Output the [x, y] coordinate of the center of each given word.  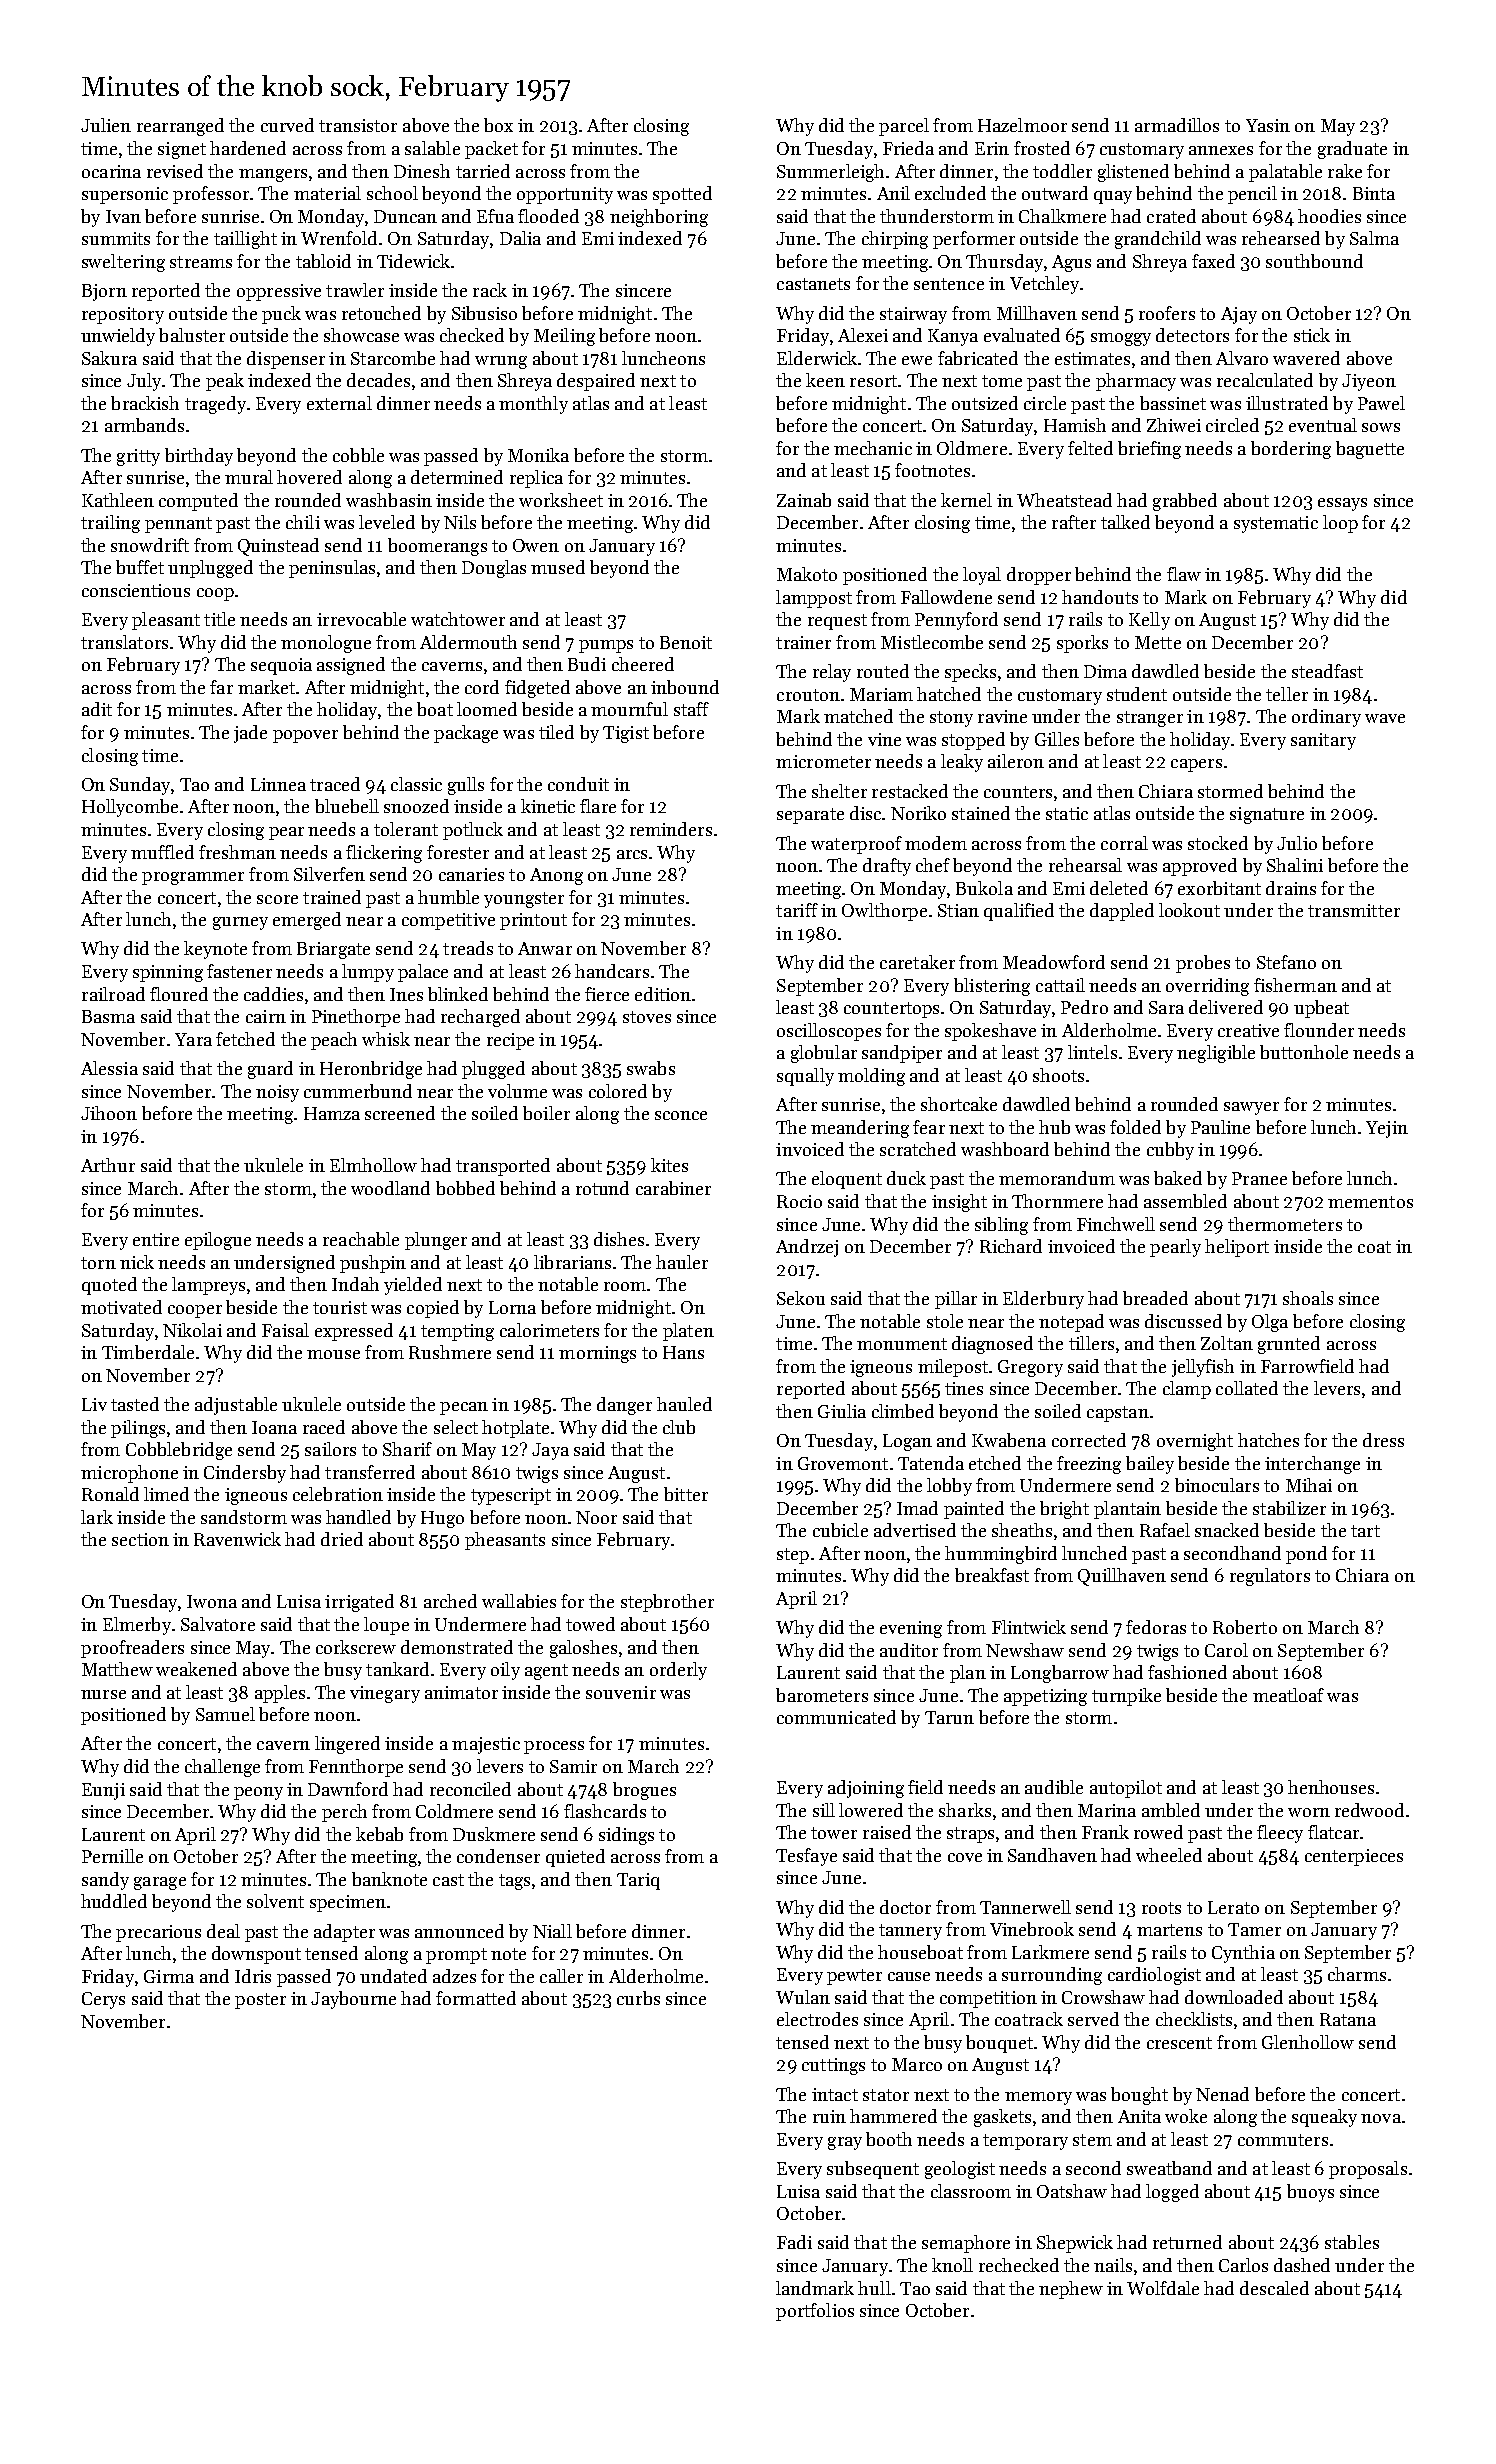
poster [260, 2001]
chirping [895, 240]
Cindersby [245, 1474]
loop [1340, 524]
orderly [678, 1671]
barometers [822, 1695]
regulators [1270, 1577]
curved [287, 125]
